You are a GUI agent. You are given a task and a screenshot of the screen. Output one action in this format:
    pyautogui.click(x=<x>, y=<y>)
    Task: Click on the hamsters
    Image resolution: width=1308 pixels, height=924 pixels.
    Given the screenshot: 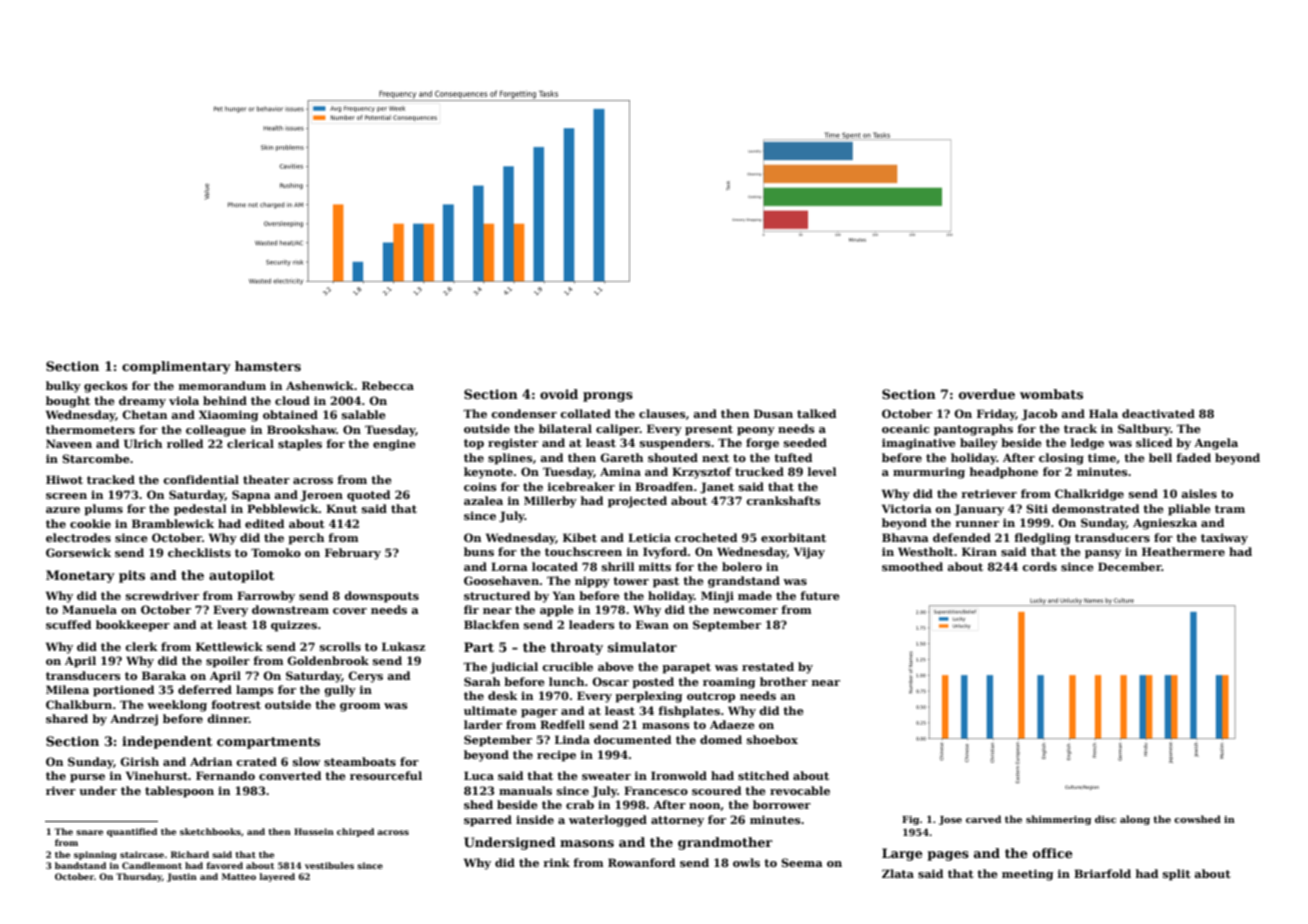 What is the action you would take?
    pyautogui.click(x=268, y=366)
